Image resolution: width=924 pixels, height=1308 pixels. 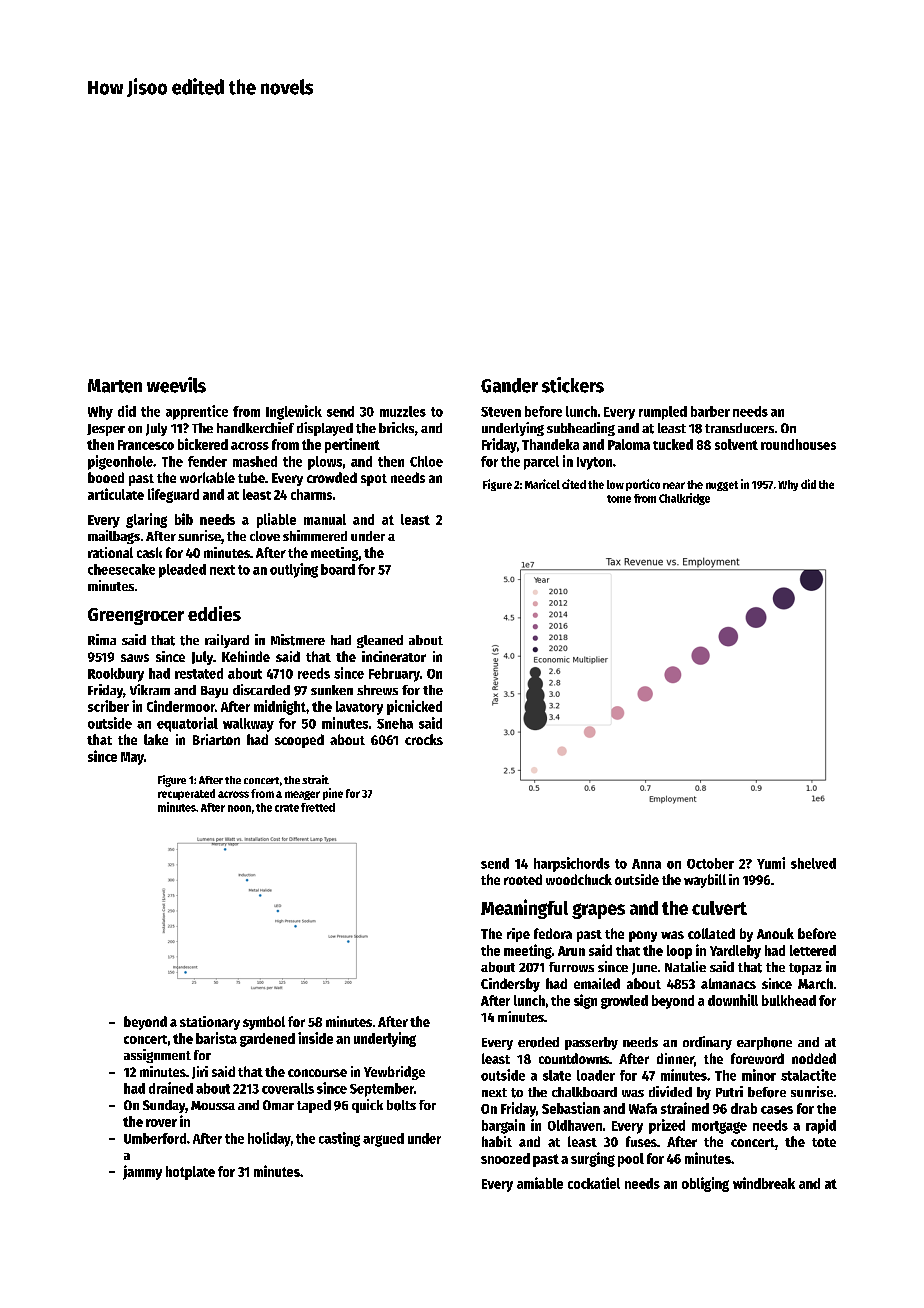 I want to click on Anna, so click(x=646, y=864).
